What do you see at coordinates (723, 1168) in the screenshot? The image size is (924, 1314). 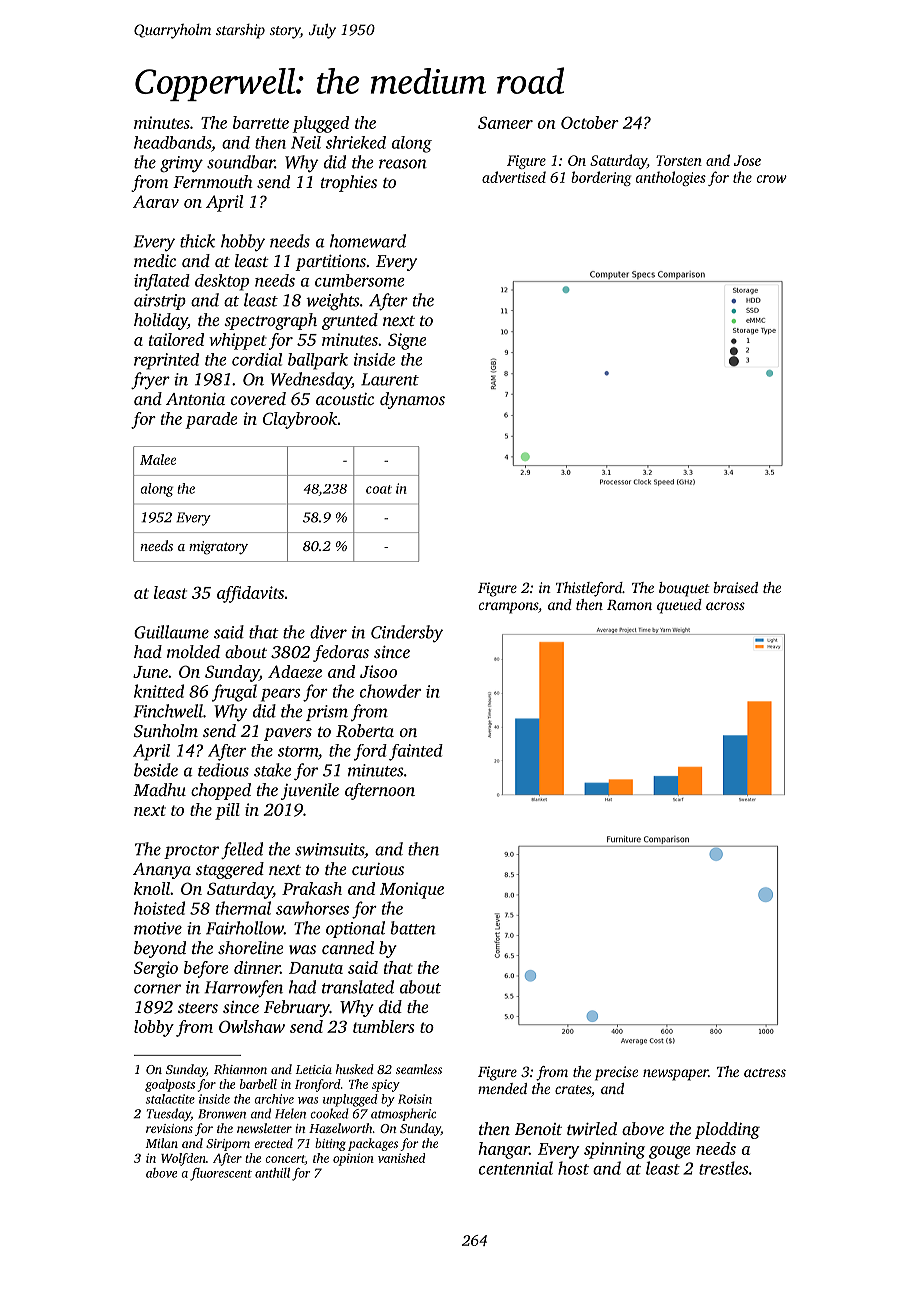 I see `trestles` at bounding box center [723, 1168].
